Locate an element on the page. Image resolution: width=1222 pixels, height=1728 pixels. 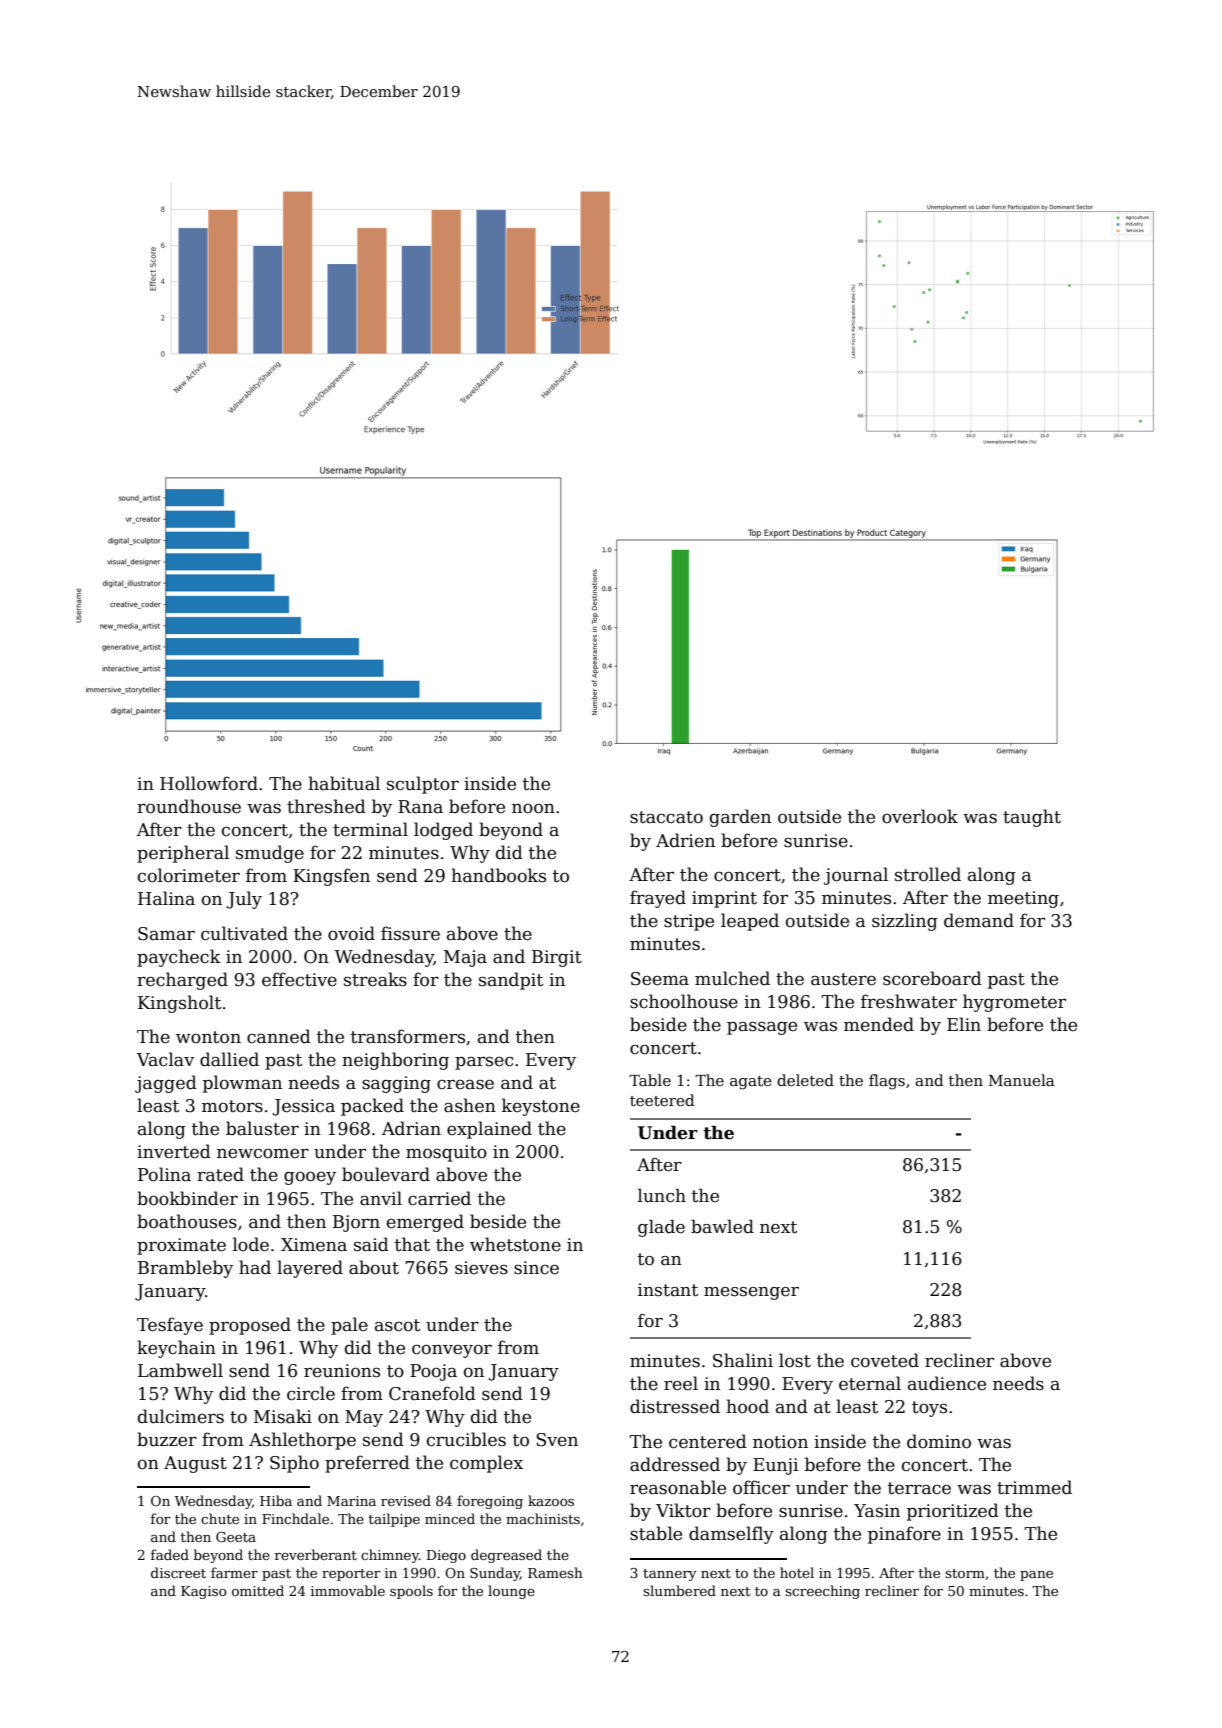
slumbered is located at coordinates (679, 1590).
